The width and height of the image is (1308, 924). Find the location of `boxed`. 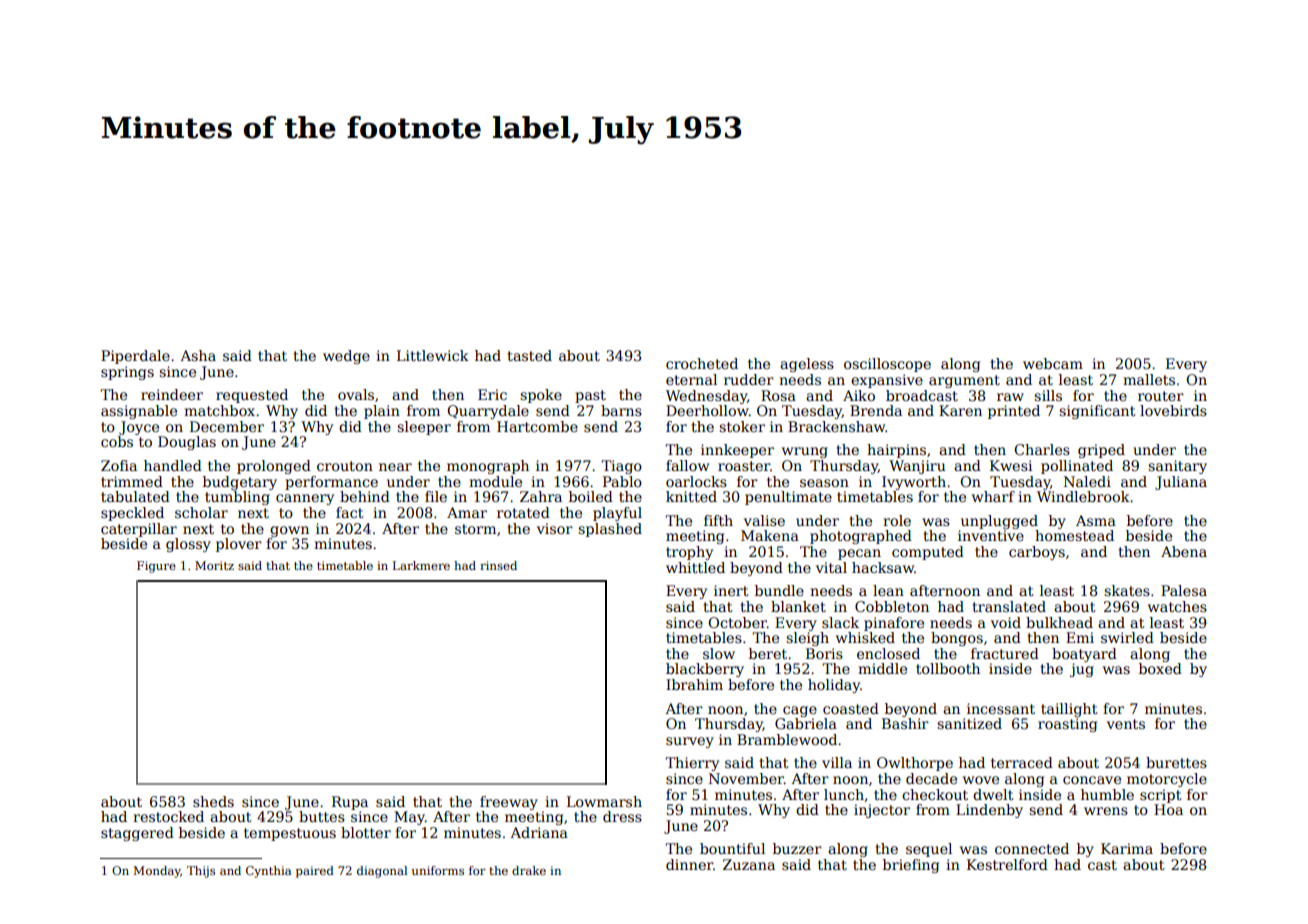

boxed is located at coordinates (1160, 668).
